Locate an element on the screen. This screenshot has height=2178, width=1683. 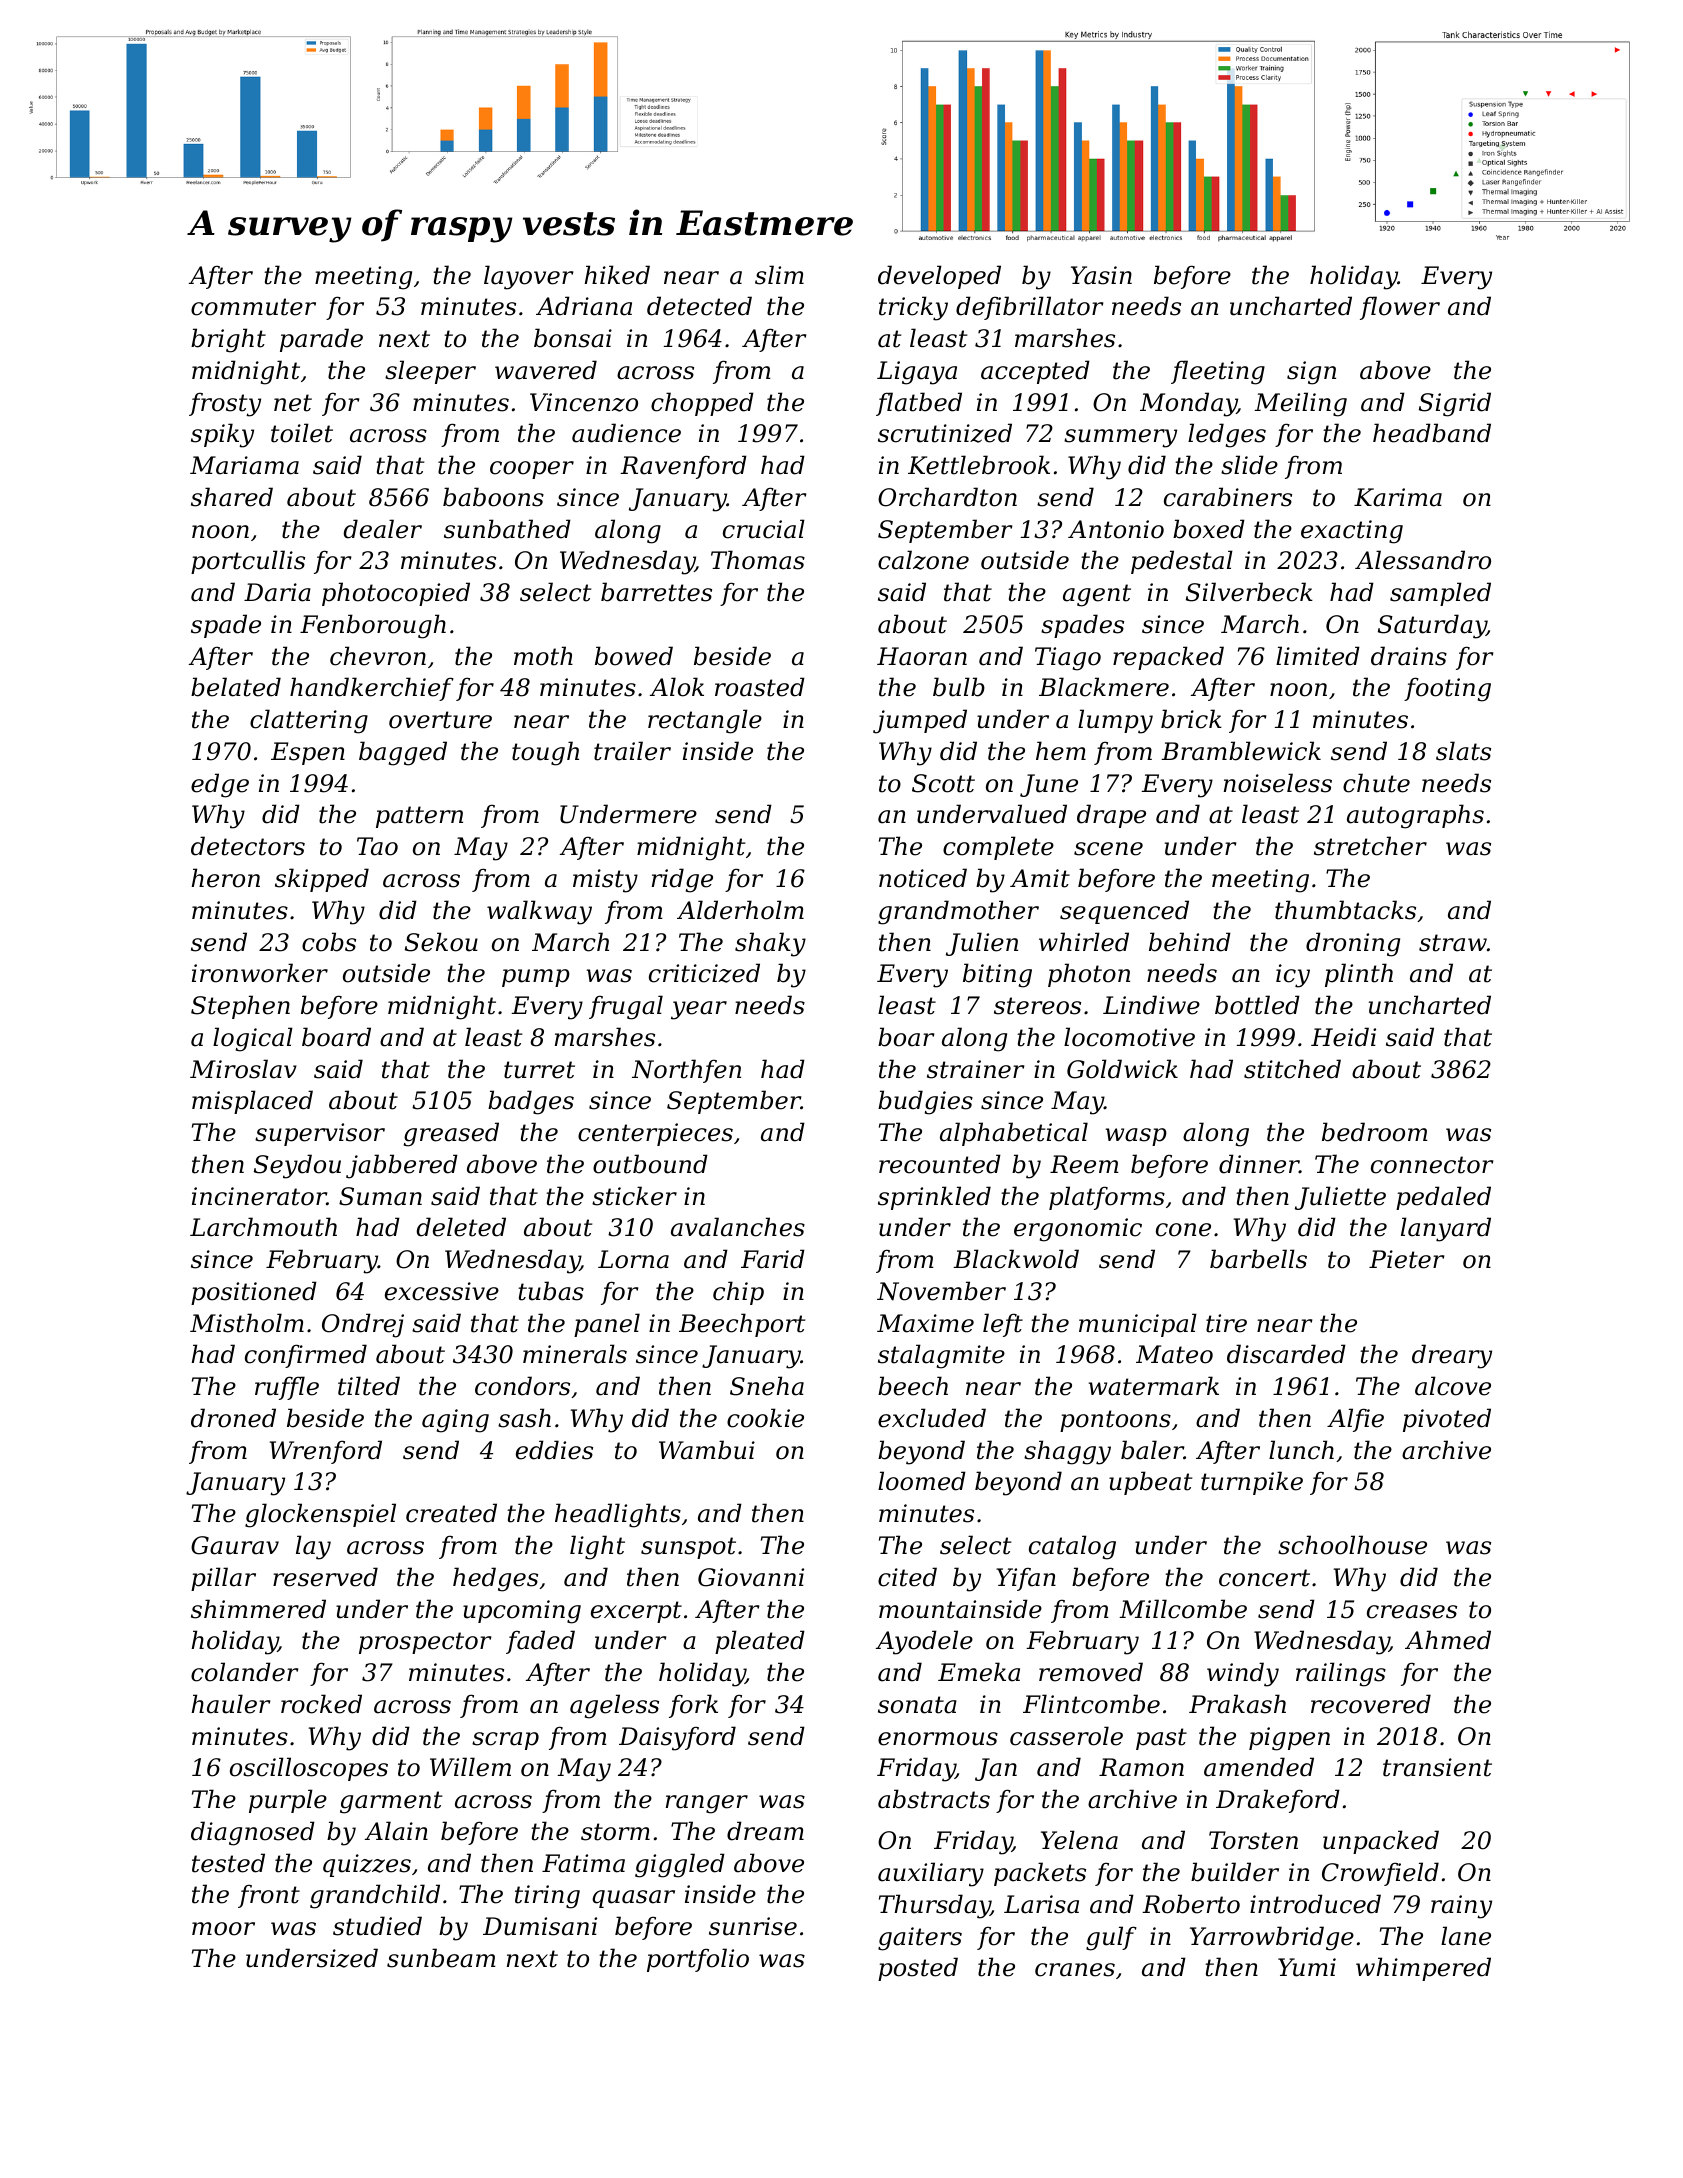
Blackwold is located at coordinates (1016, 1259).
